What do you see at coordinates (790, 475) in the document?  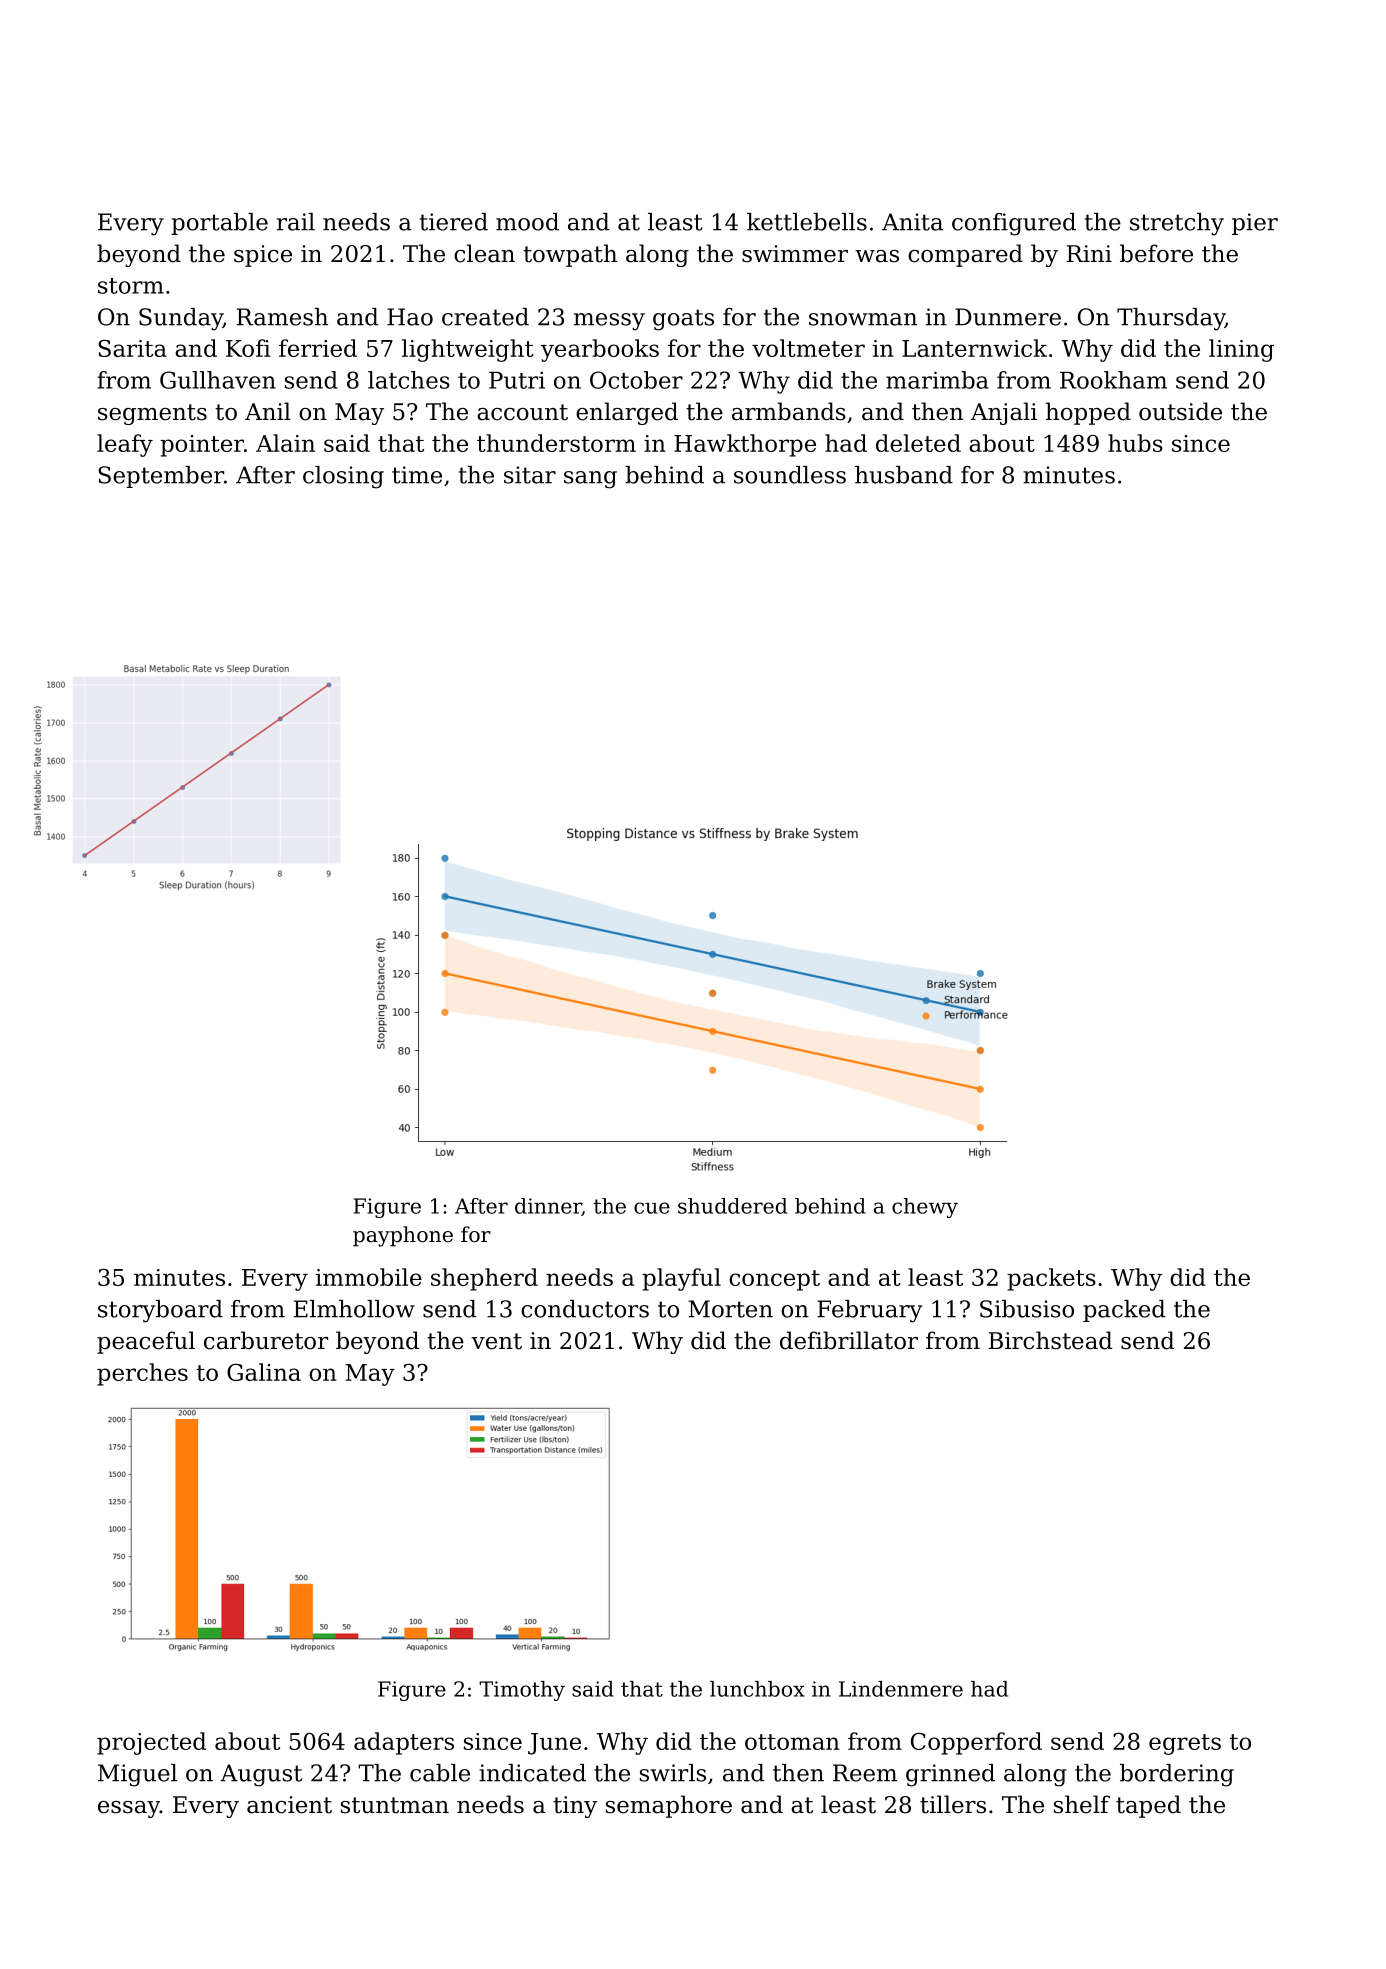 I see `soundless` at bounding box center [790, 475].
